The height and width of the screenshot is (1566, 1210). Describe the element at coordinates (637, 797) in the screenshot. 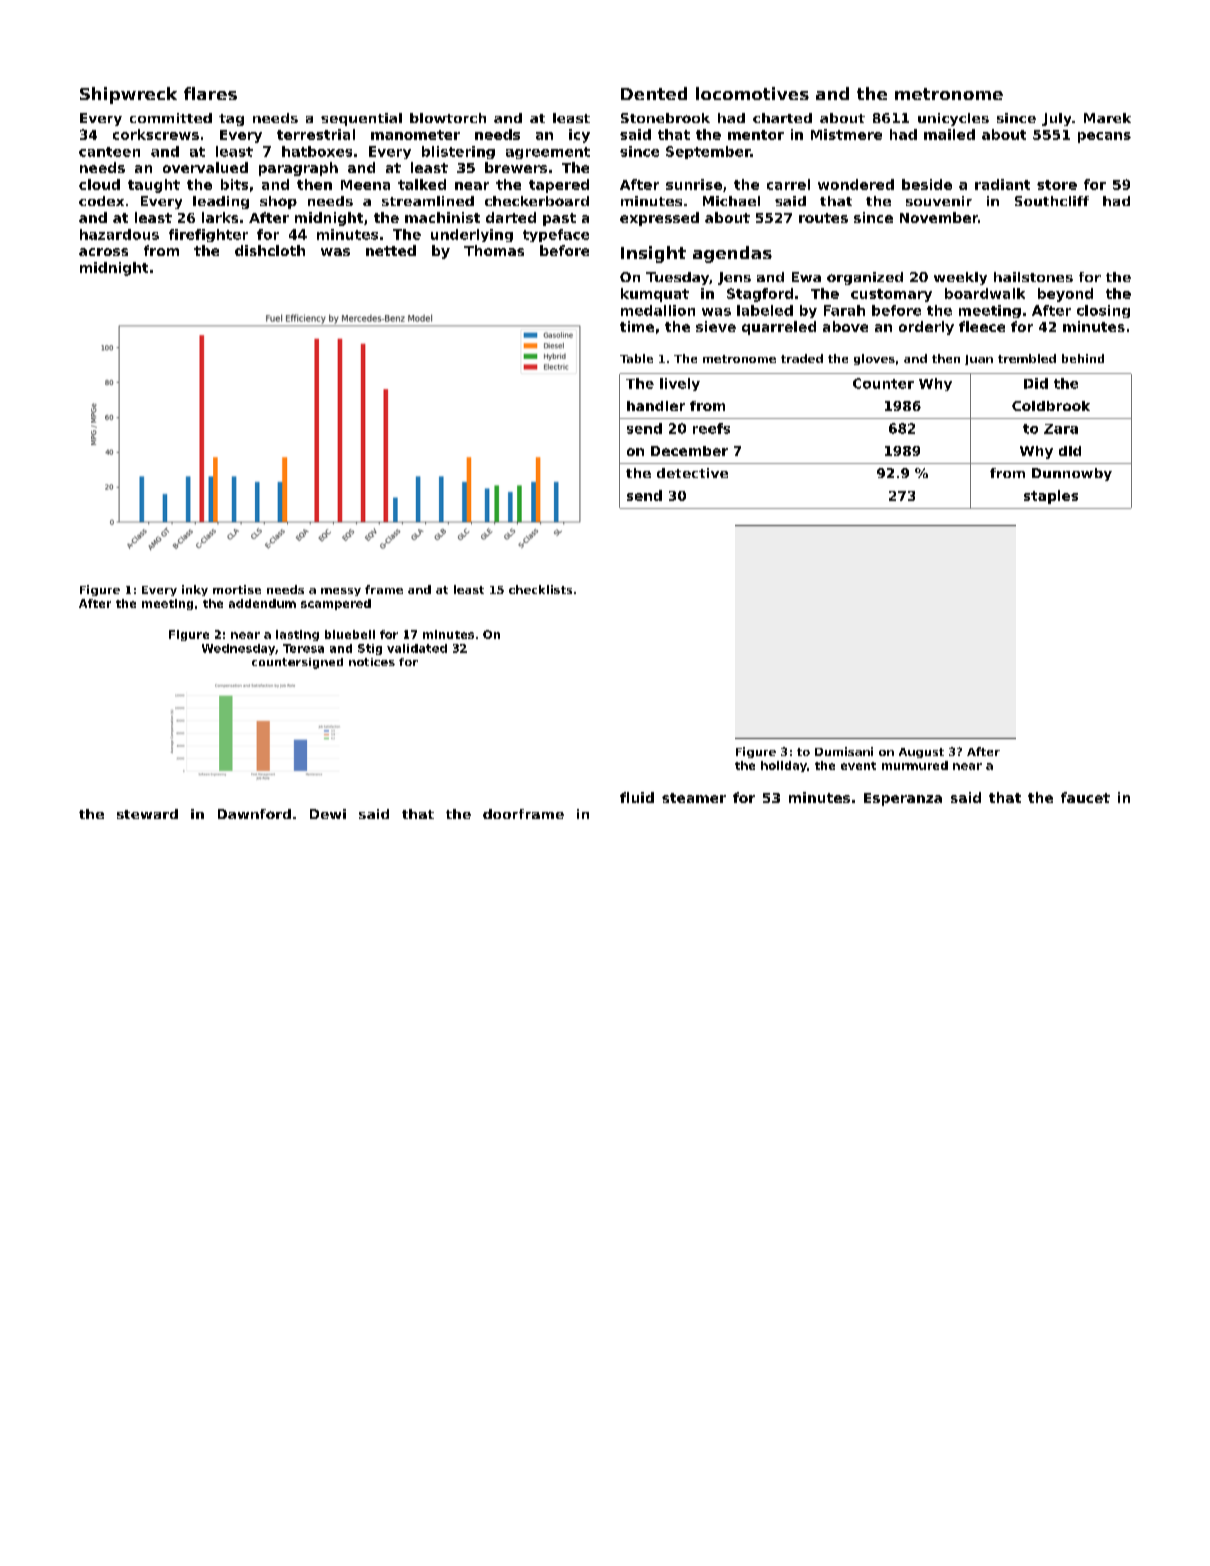

I see `fluid` at that location.
